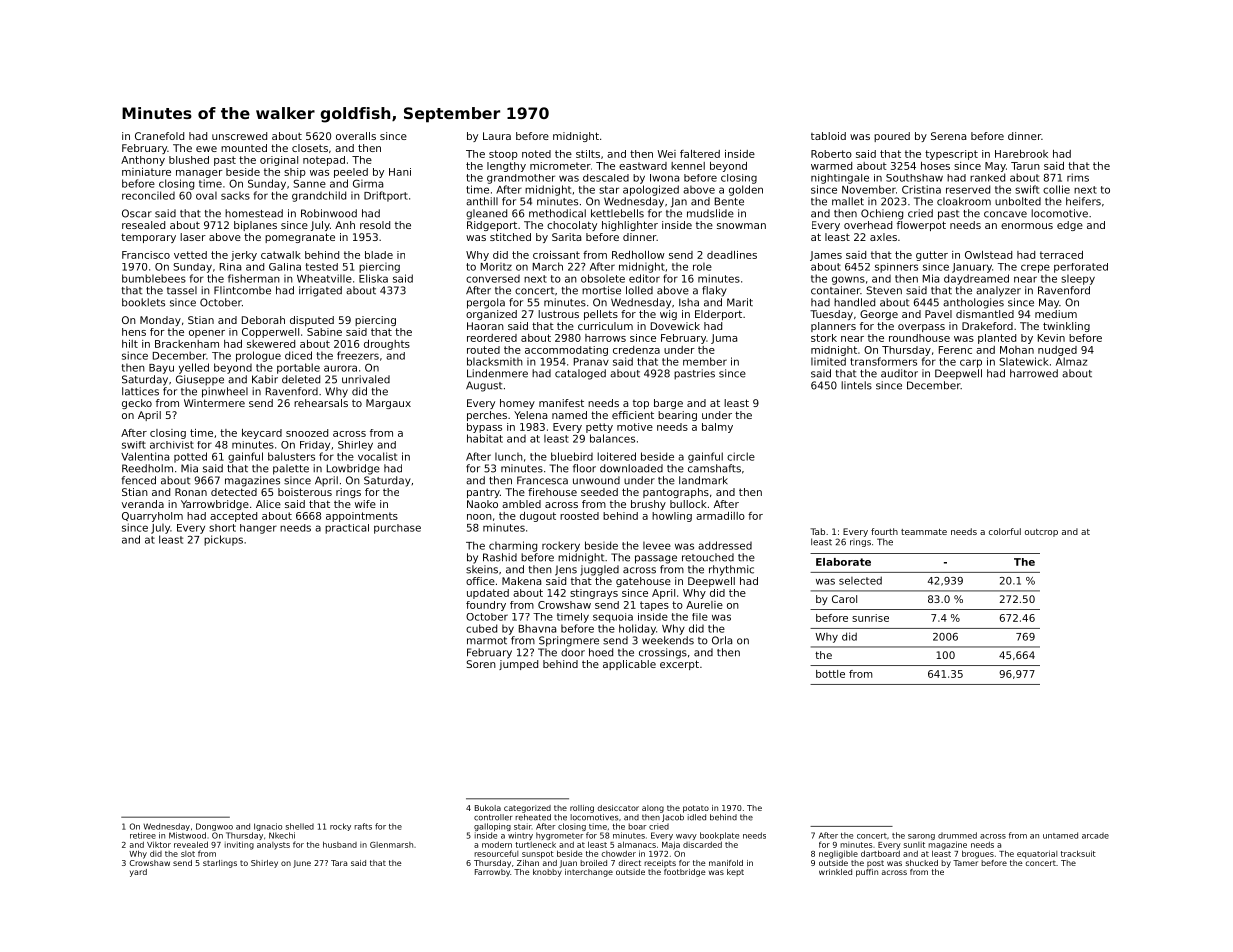 This document has height=952, width=1233. I want to click on kept, so click(735, 873).
